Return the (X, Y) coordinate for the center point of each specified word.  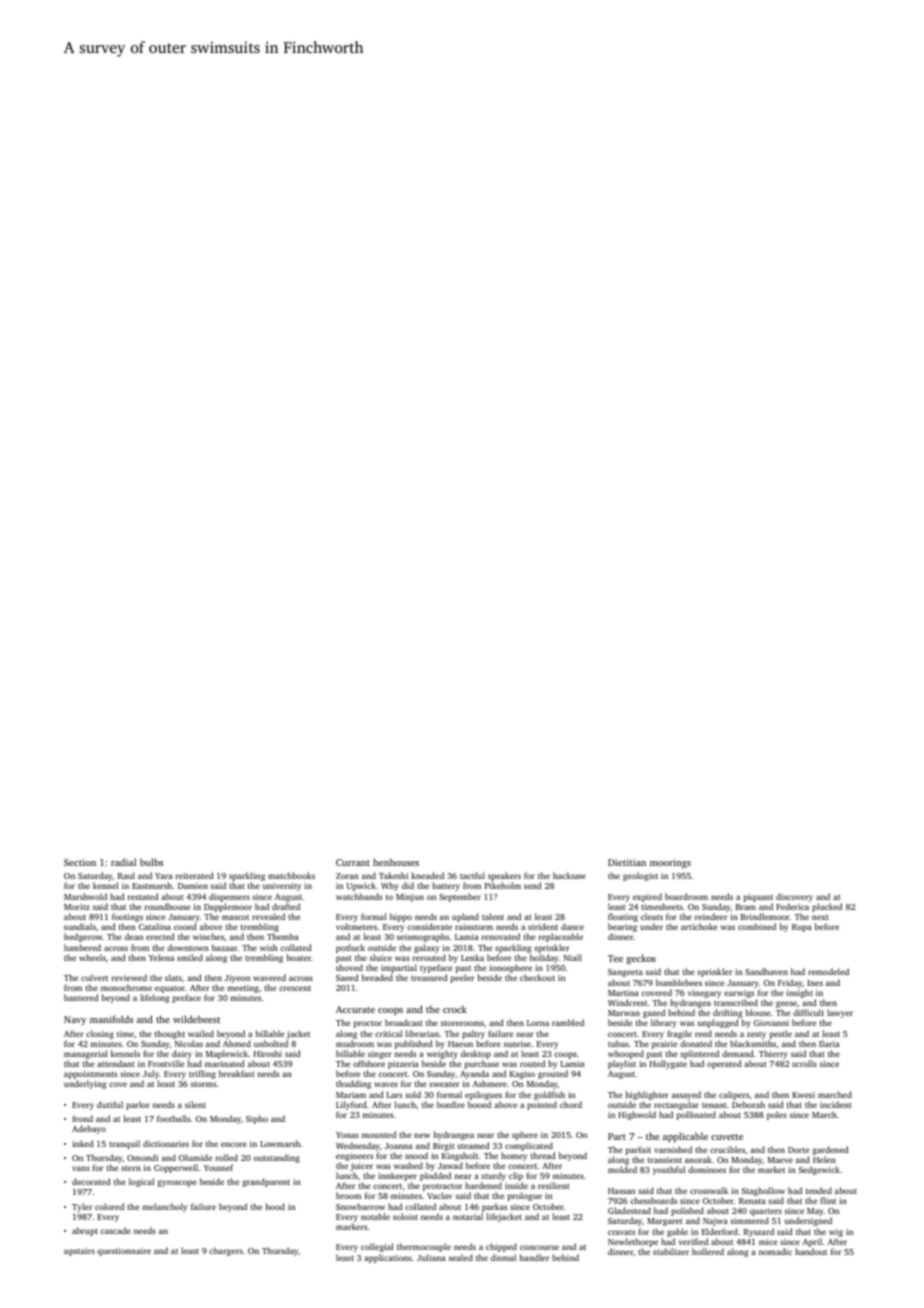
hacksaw (569, 875)
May (815, 1212)
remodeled (828, 971)
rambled (568, 1022)
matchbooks (291, 875)
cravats (621, 1232)
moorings (670, 864)
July (150, 1075)
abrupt (85, 1231)
